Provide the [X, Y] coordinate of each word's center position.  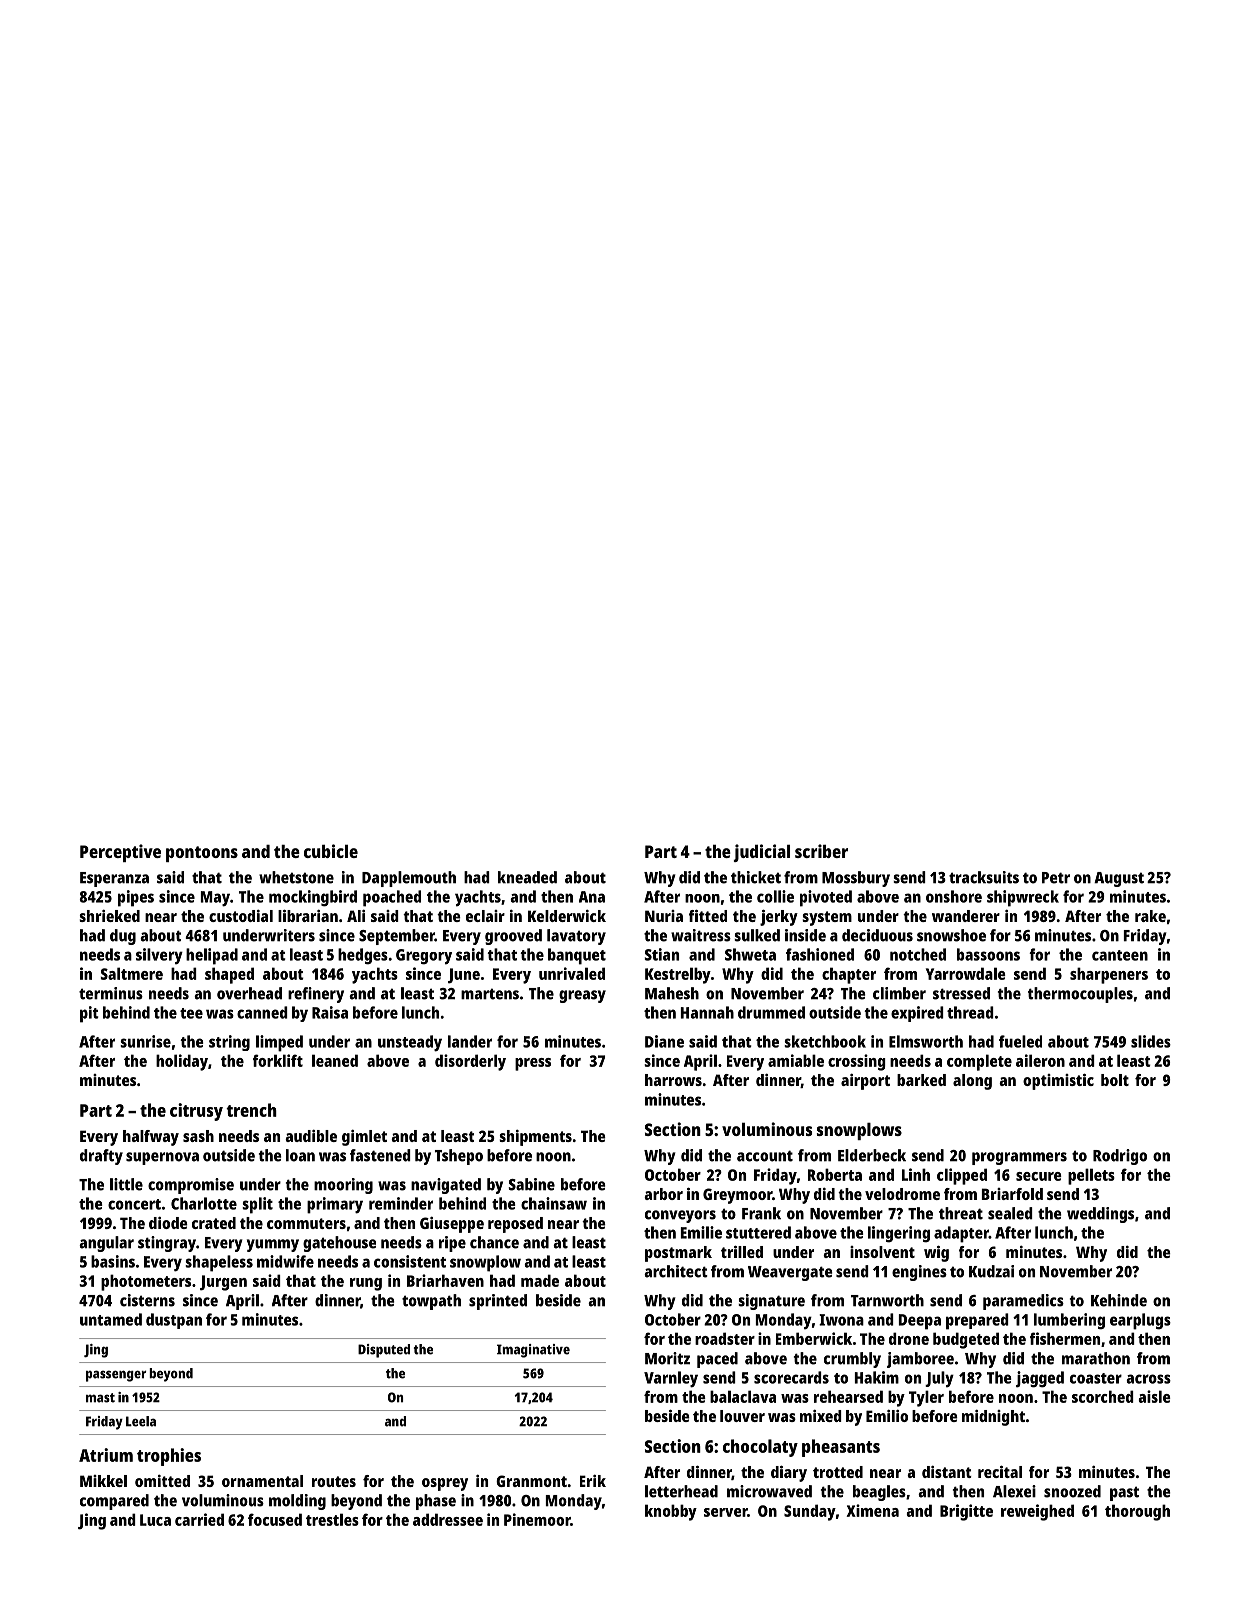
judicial [762, 853]
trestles [332, 1519]
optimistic [1058, 1082]
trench [251, 1110]
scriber [821, 851]
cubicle [331, 851]
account [765, 1156]
